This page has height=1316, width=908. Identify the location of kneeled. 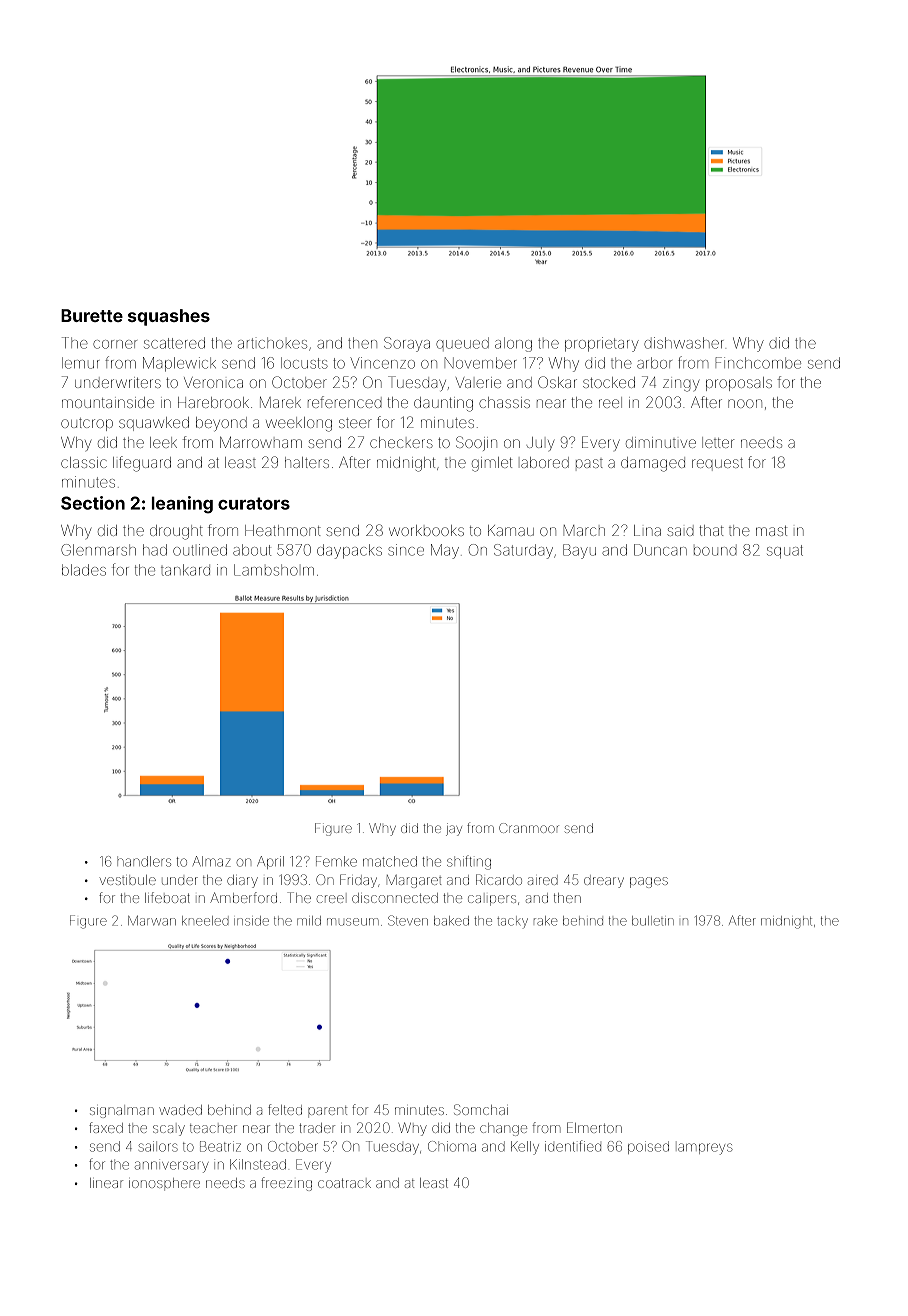
(205, 921).
